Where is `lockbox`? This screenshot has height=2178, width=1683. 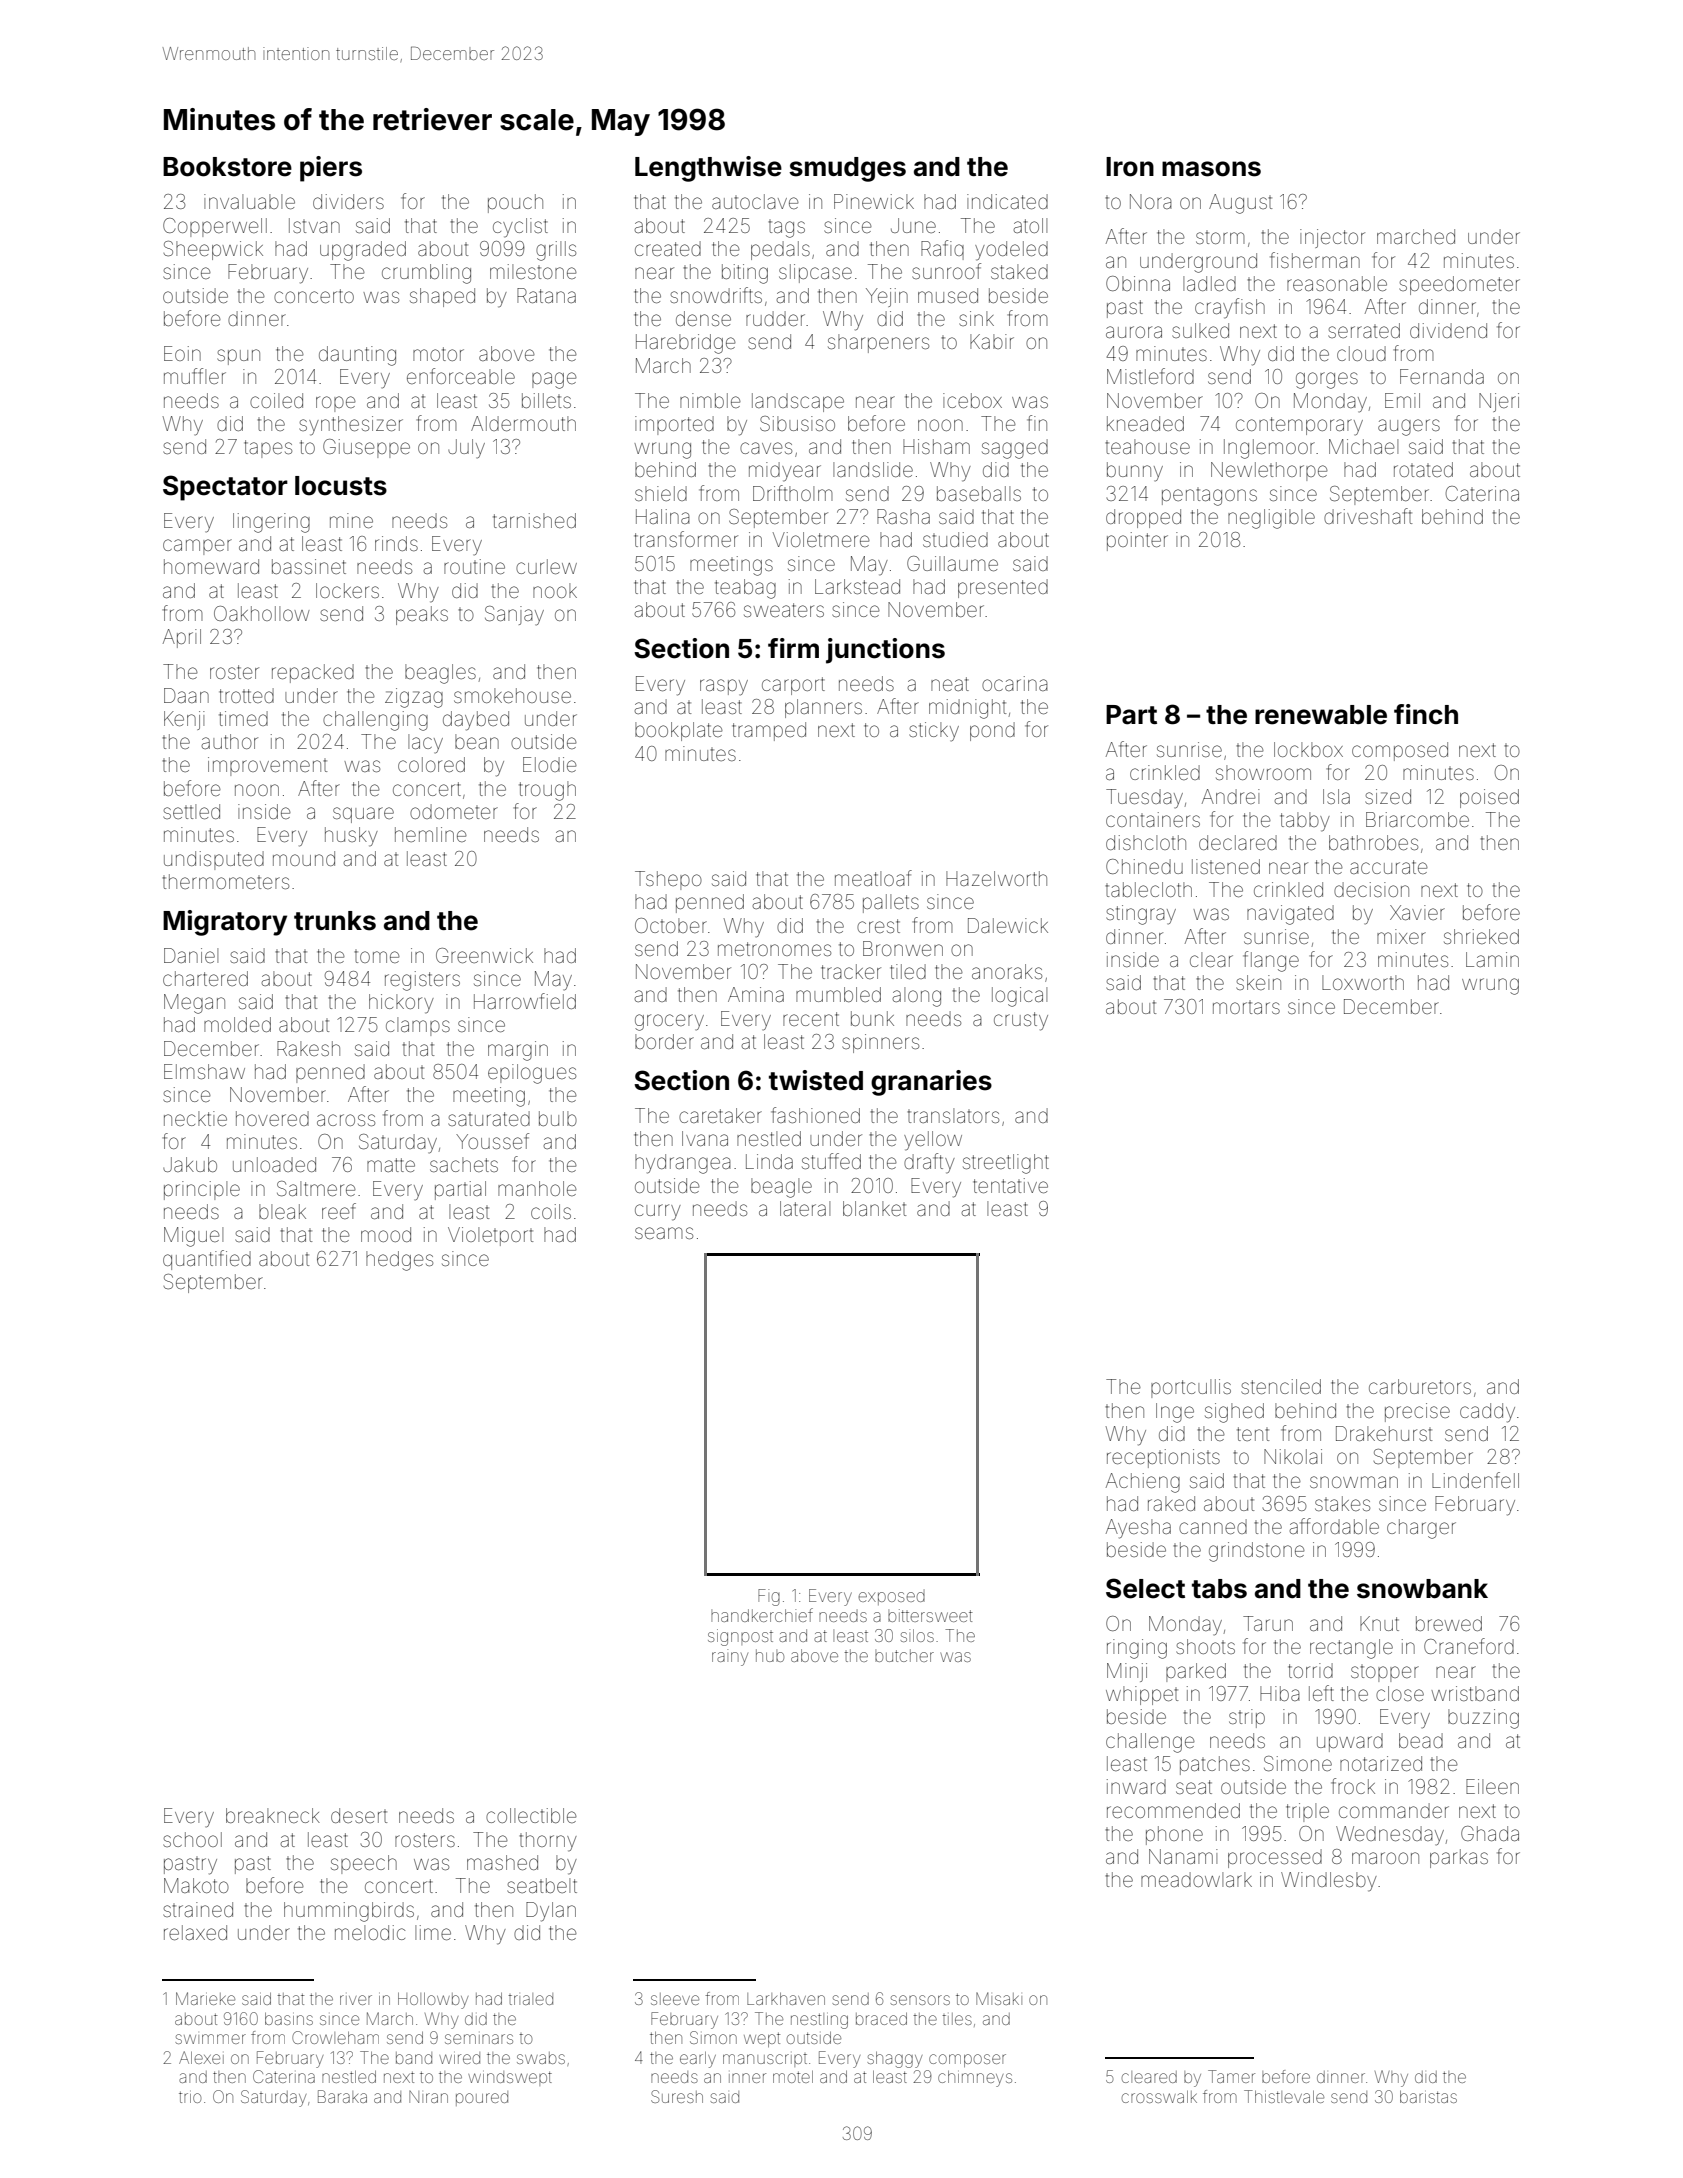 lockbox is located at coordinates (1308, 749).
